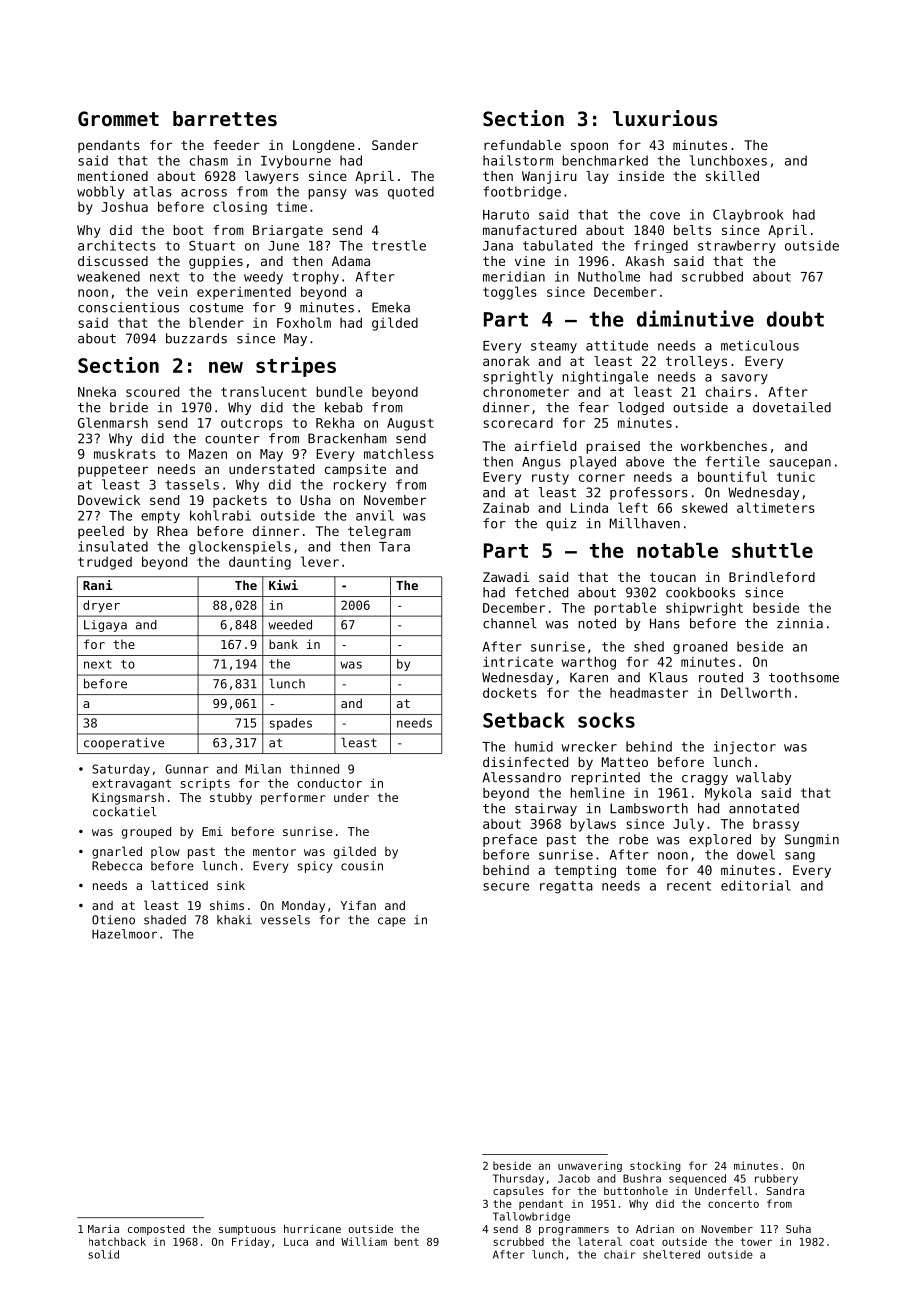 The width and height of the document is (924, 1308). What do you see at coordinates (795, 319) in the document?
I see `doubt` at bounding box center [795, 319].
